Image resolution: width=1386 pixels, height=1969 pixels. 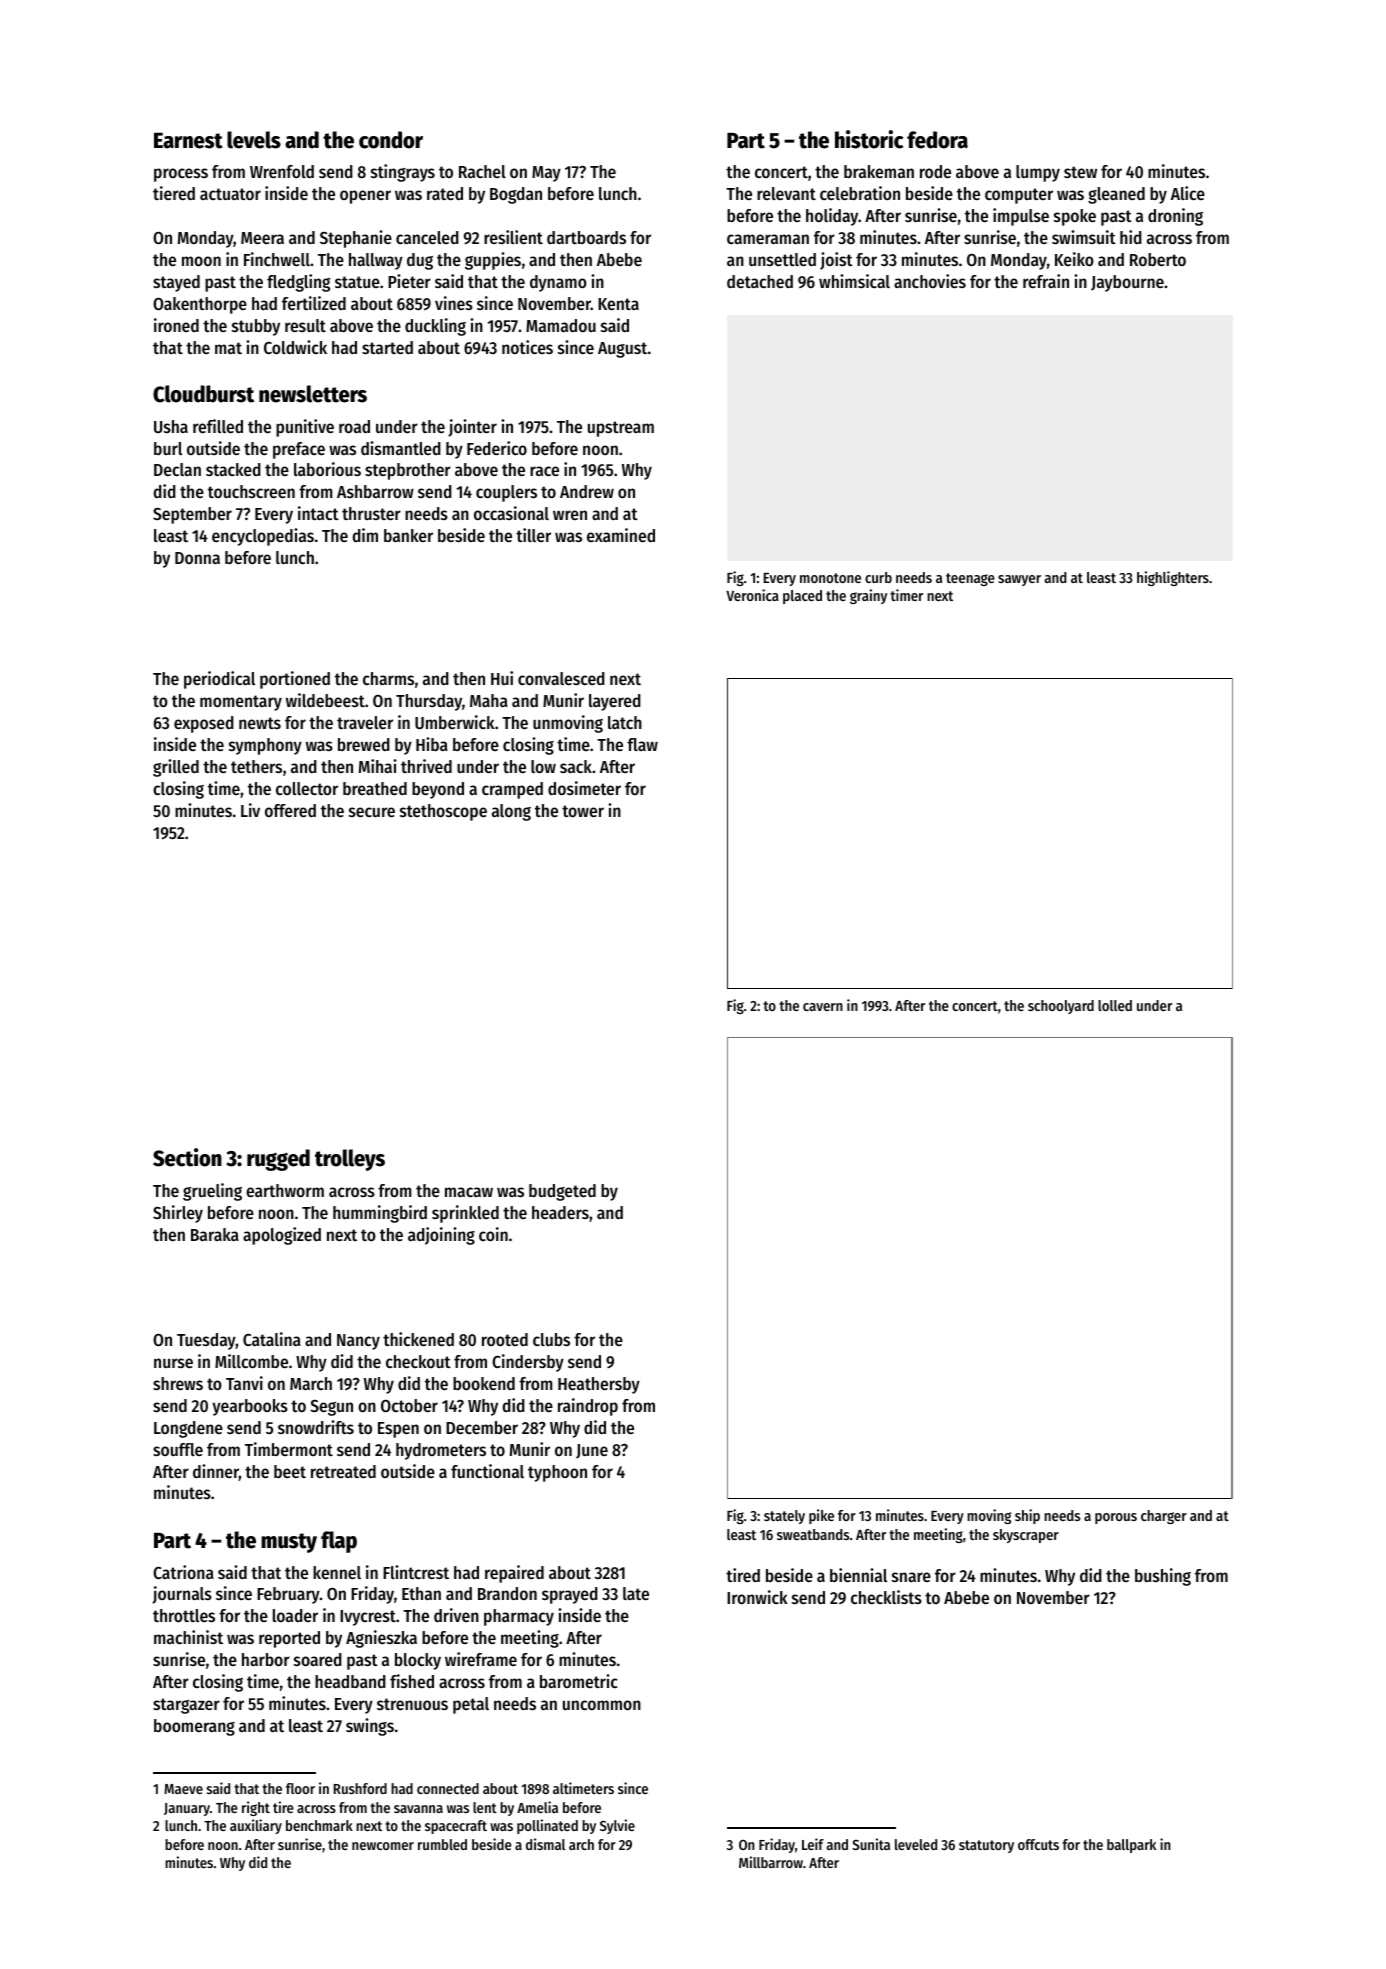 I want to click on whimsical, so click(x=854, y=281).
